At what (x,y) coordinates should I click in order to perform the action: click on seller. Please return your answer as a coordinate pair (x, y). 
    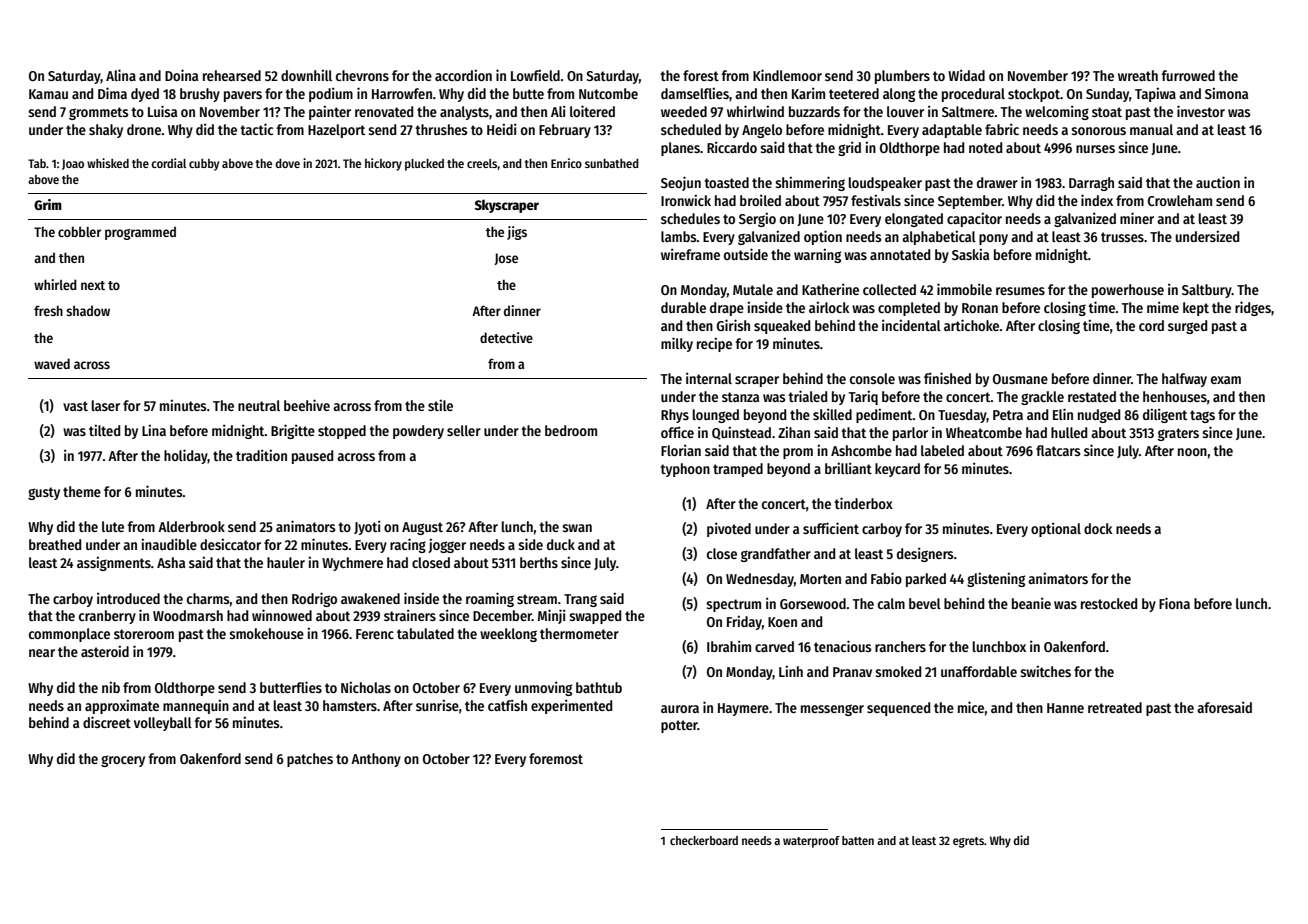
    Looking at the image, I should click on (464, 430).
